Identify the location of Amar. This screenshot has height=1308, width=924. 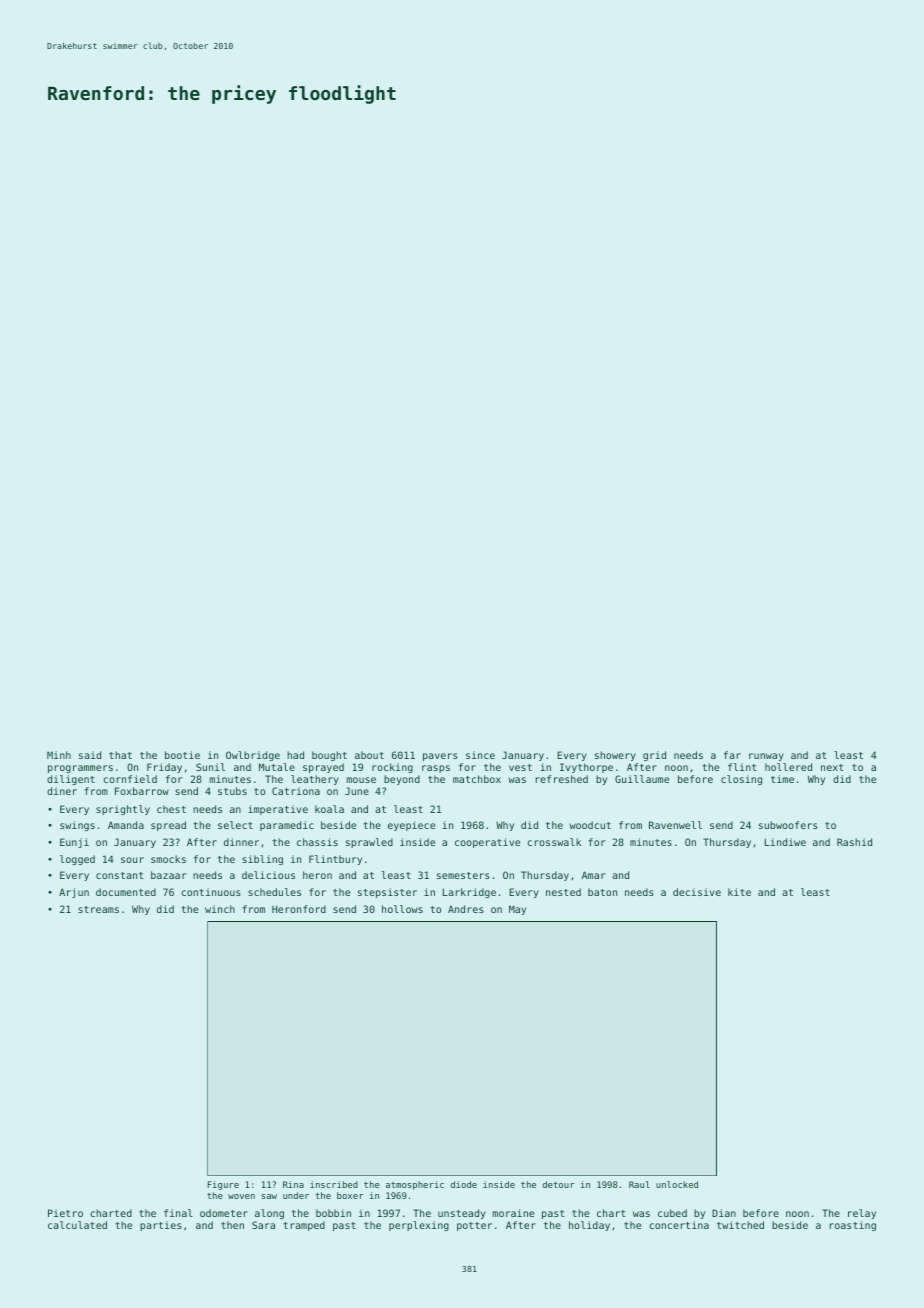
(593, 875).
